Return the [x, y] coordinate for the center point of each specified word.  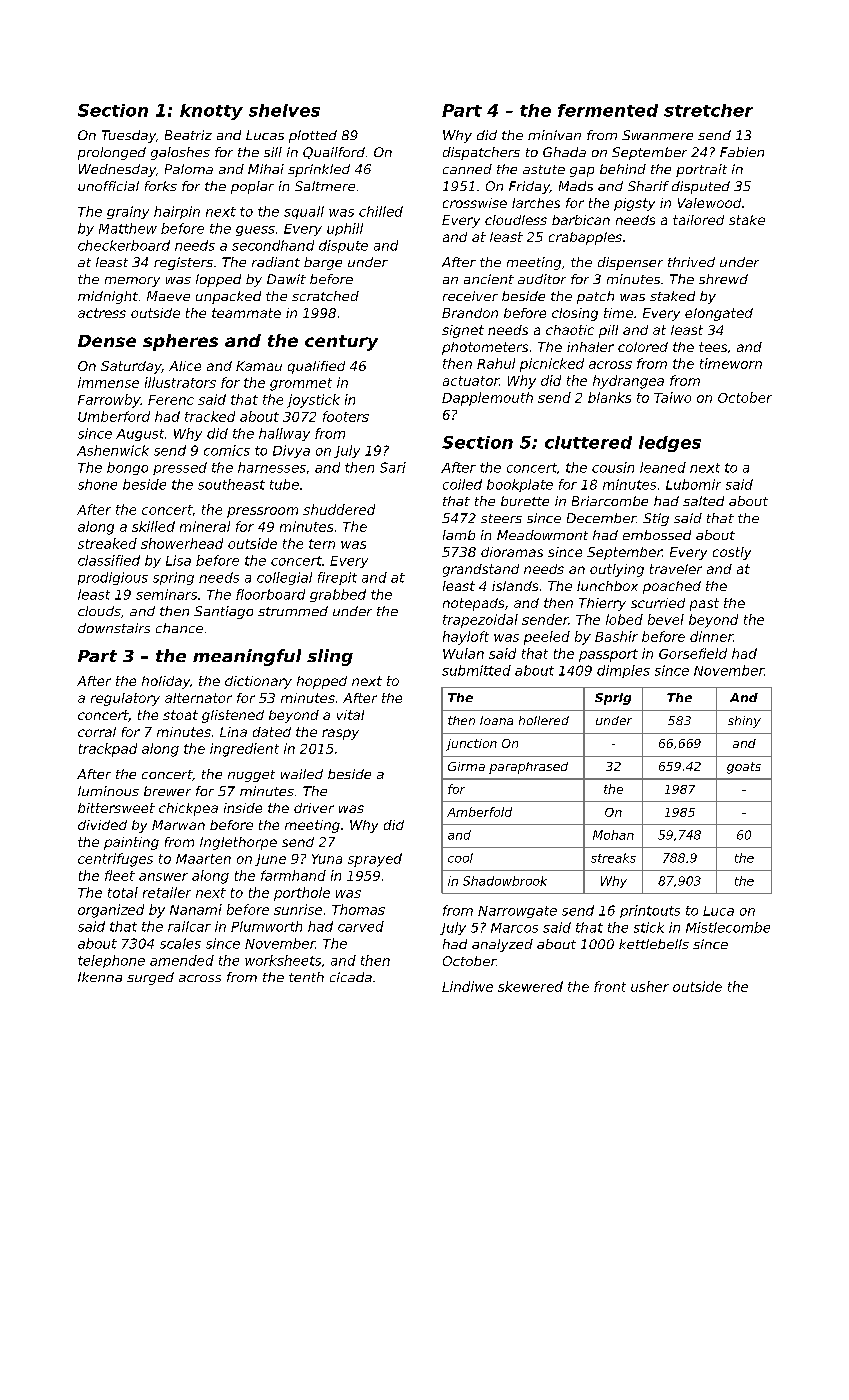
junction [471, 745]
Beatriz [188, 135]
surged [150, 978]
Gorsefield [693, 653]
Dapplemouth [487, 399]
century [341, 343]
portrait [701, 170]
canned [467, 169]
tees [713, 347]
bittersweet [116, 808]
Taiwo [672, 397]
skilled [153, 526]
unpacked [228, 297]
